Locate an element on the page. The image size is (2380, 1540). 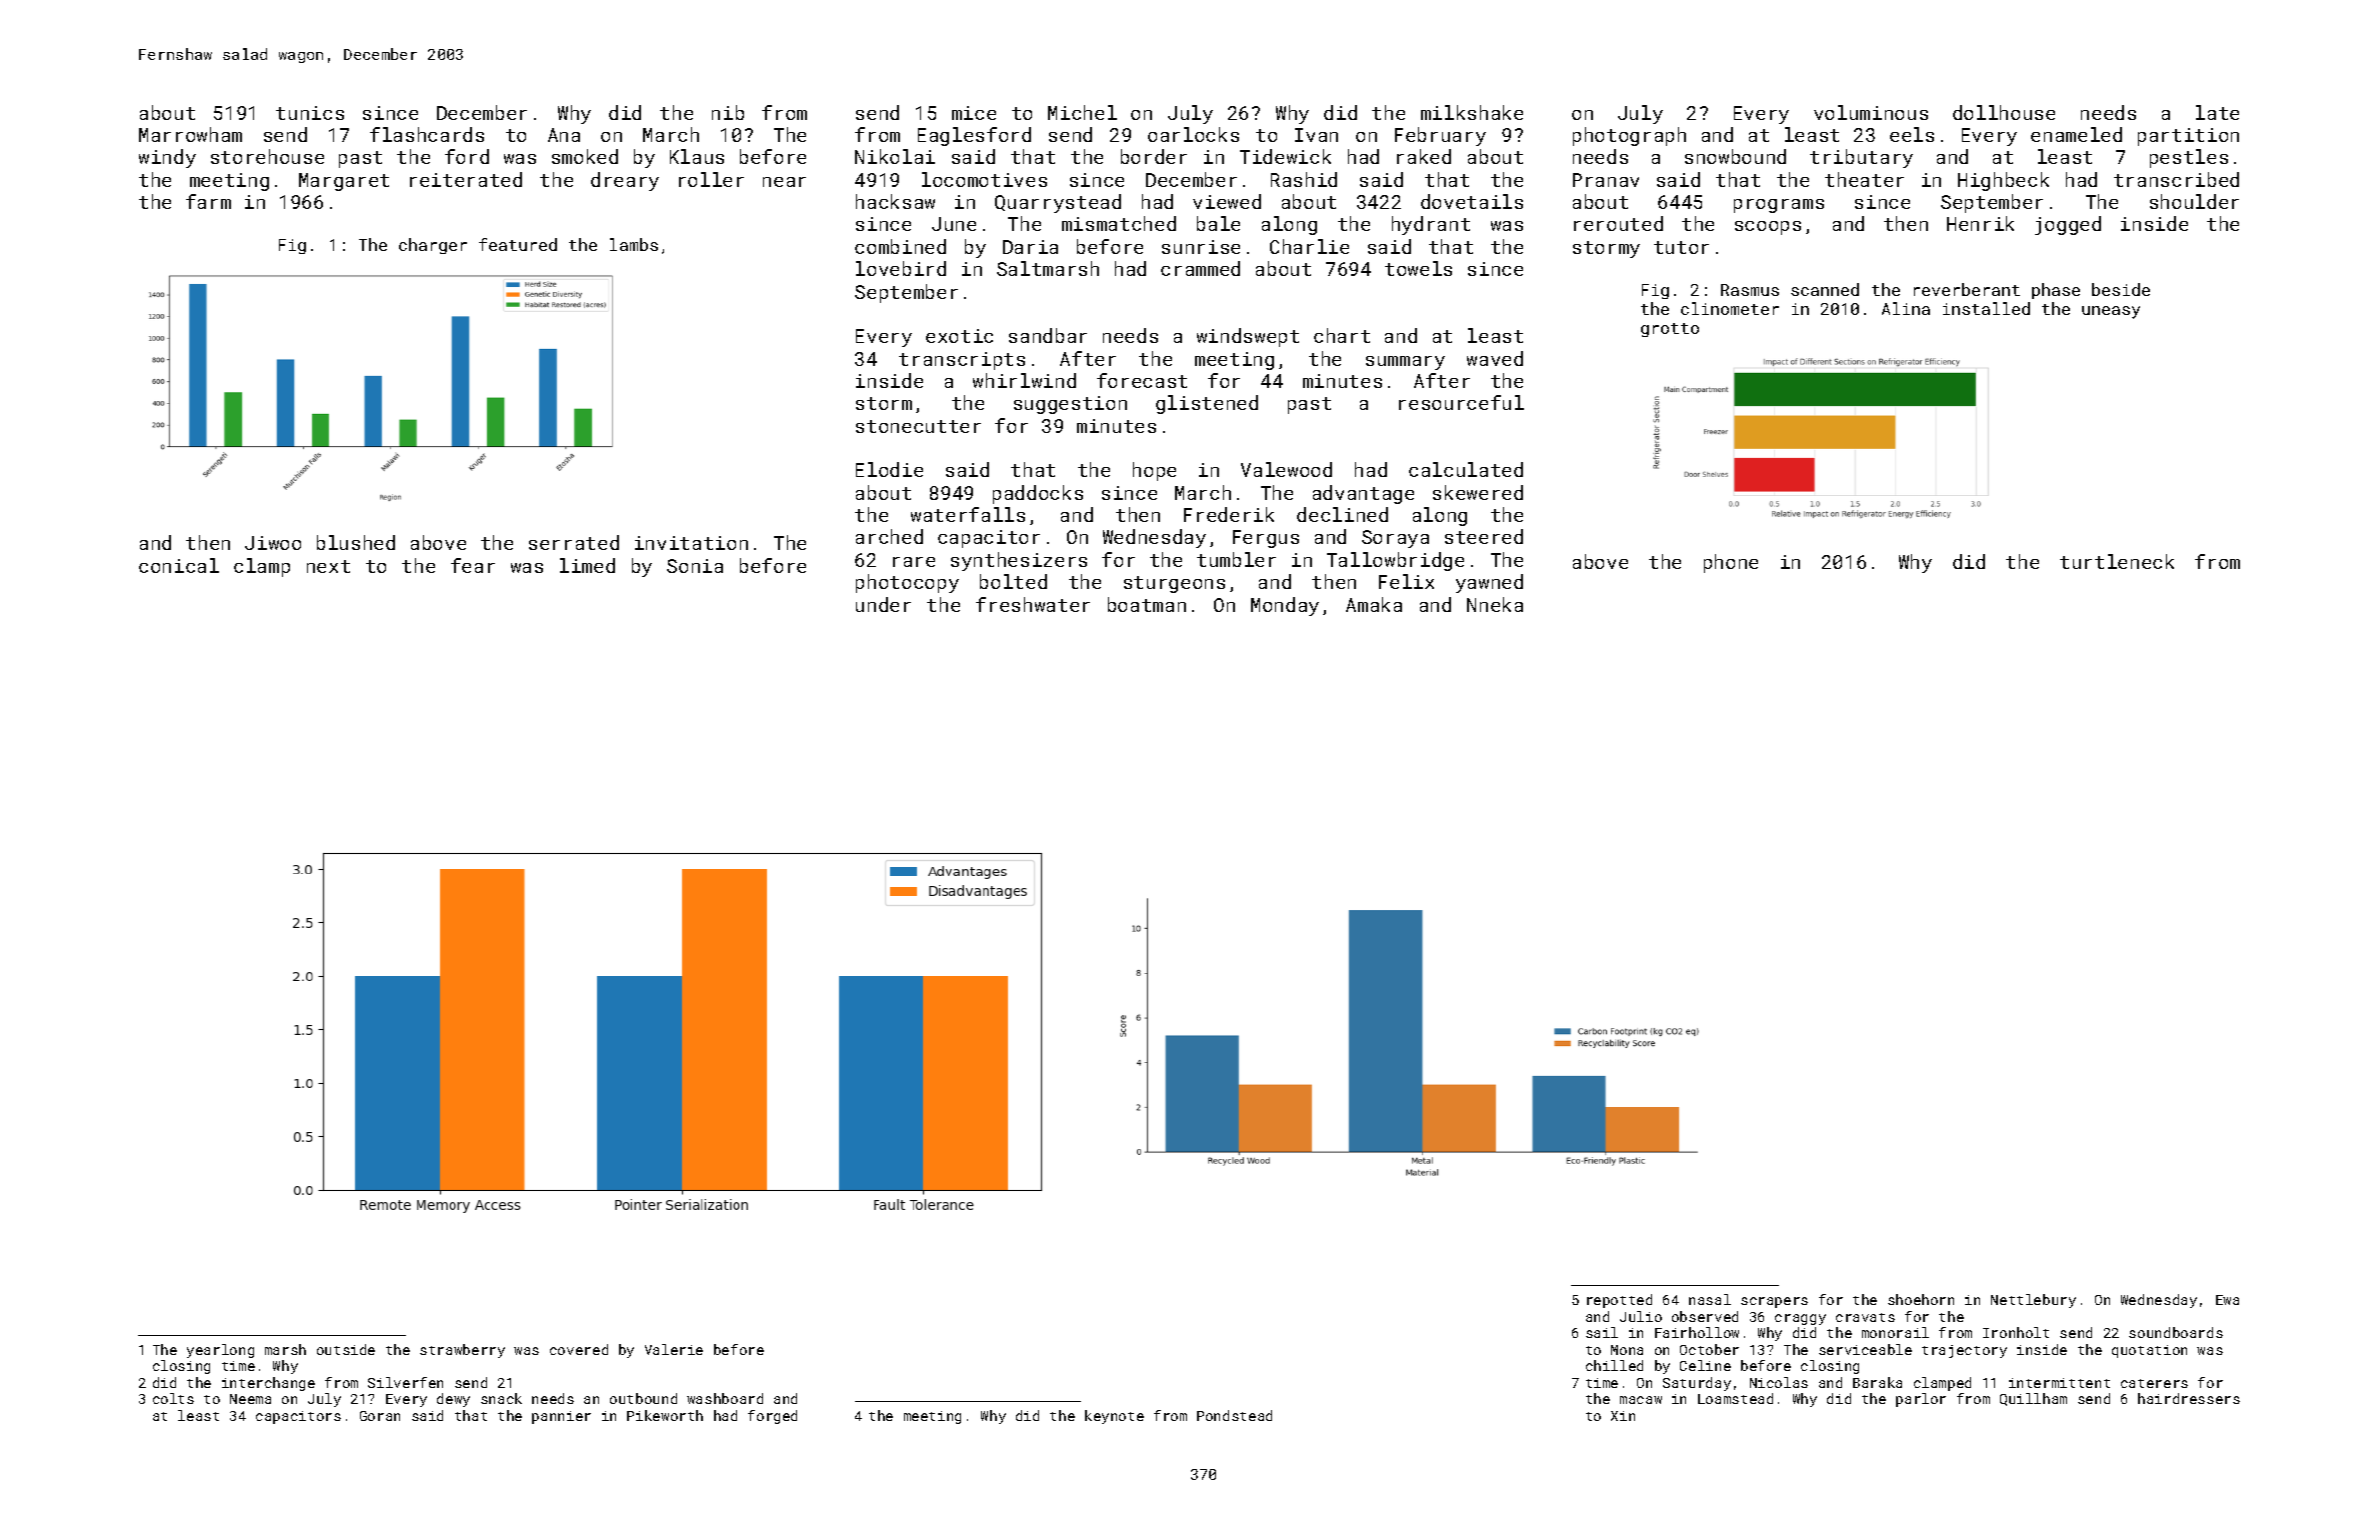
lambs is located at coordinates (634, 244).
